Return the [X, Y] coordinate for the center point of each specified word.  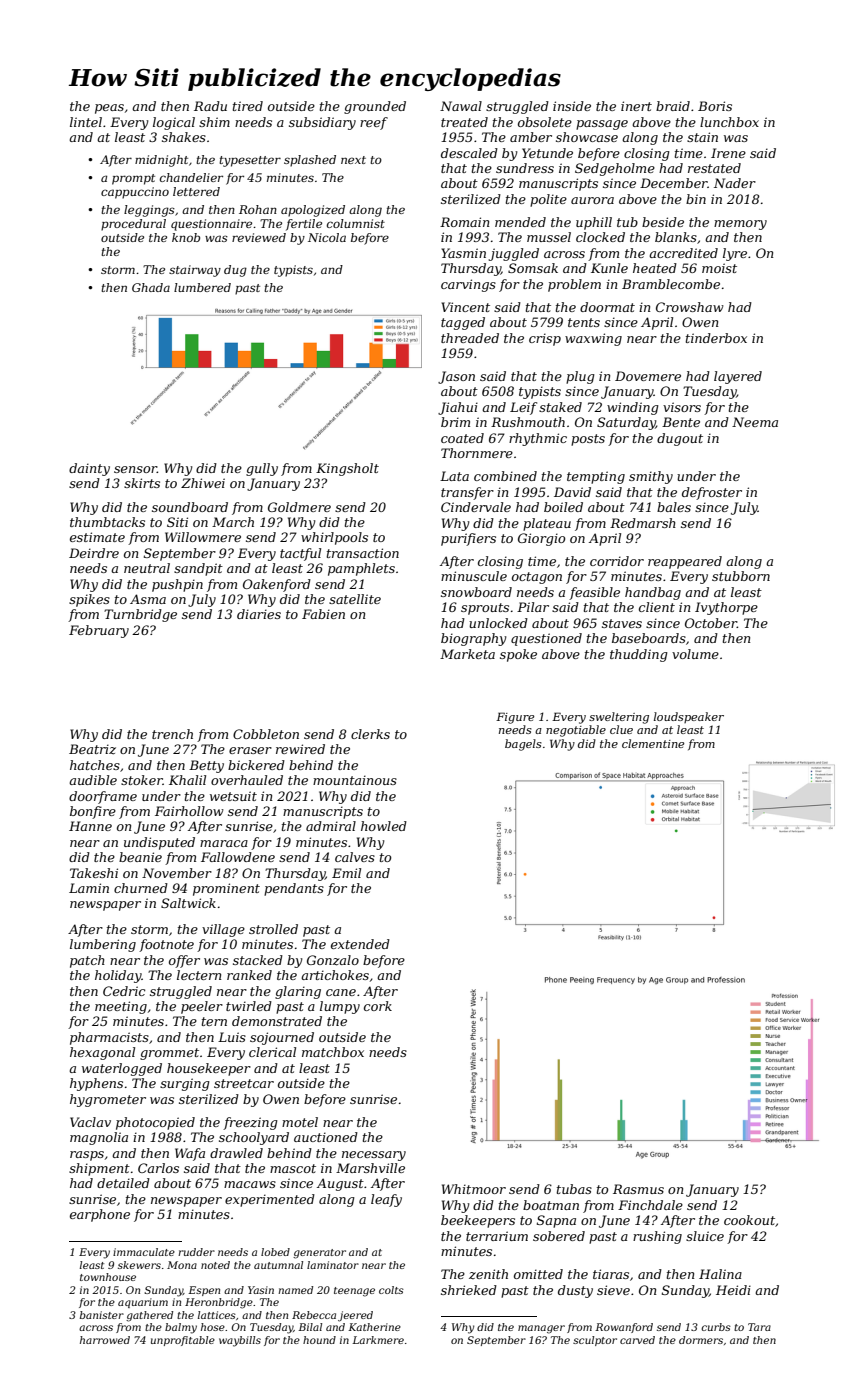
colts [391, 1290]
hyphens [96, 1084]
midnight [161, 161]
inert [636, 106]
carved [637, 1340]
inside [572, 106]
